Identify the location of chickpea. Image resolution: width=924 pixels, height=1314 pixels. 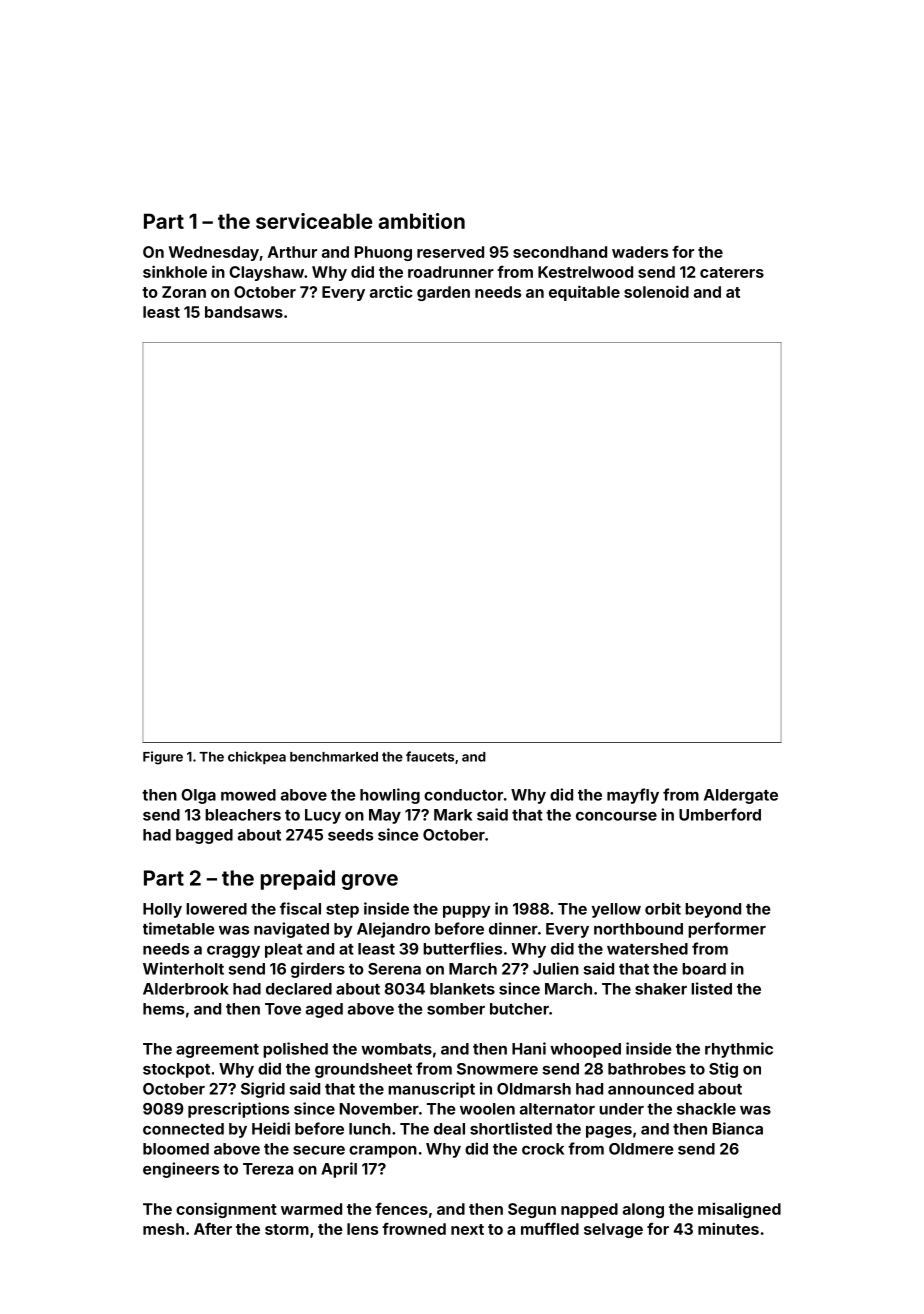
(257, 757).
